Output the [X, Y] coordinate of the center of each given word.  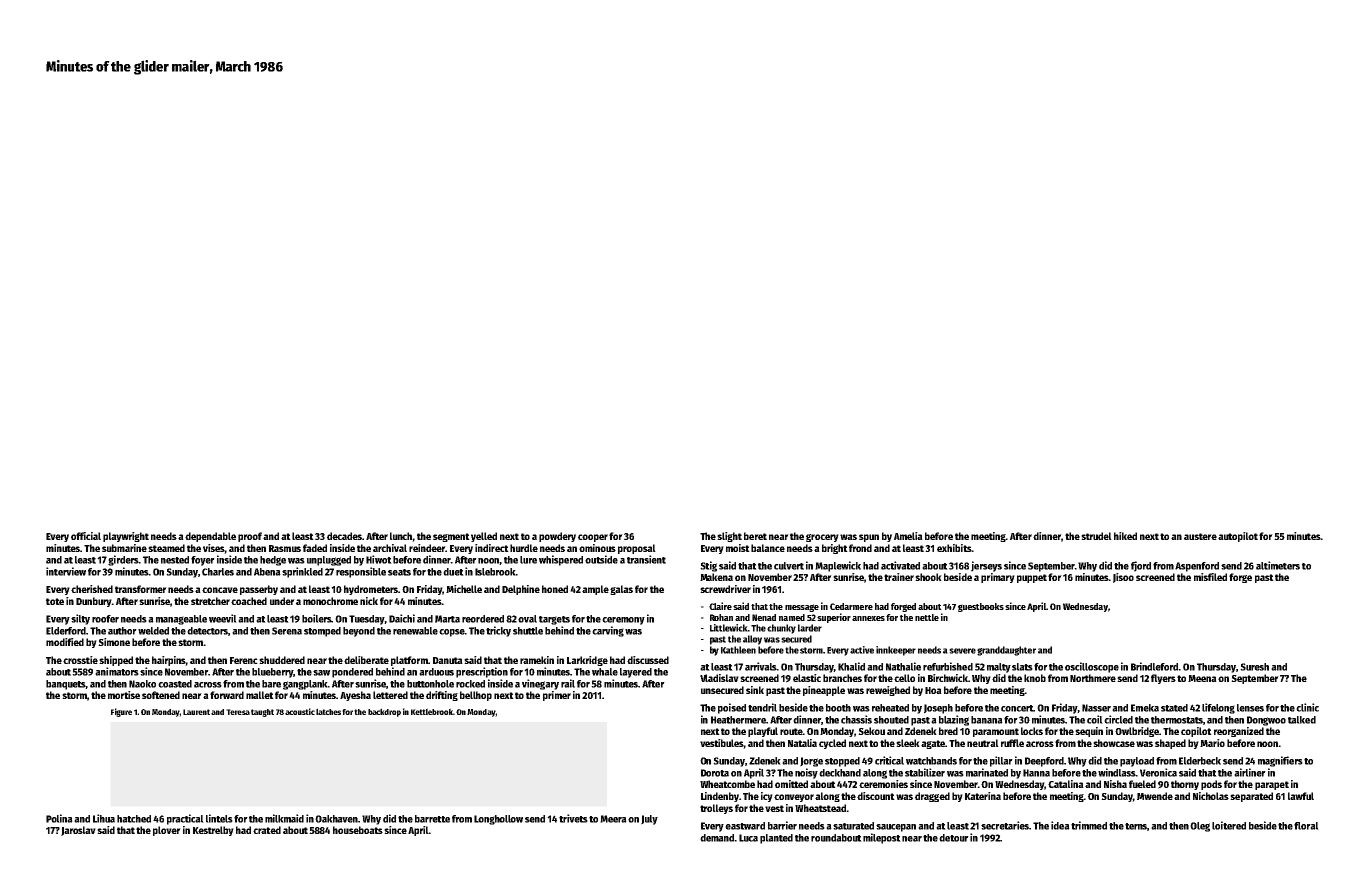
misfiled [1210, 577]
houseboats [358, 830]
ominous [597, 548]
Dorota [715, 773]
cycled [832, 744]
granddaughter [1006, 651]
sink [755, 690]
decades [344, 536]
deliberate [366, 660]
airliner [1250, 772]
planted [776, 839]
